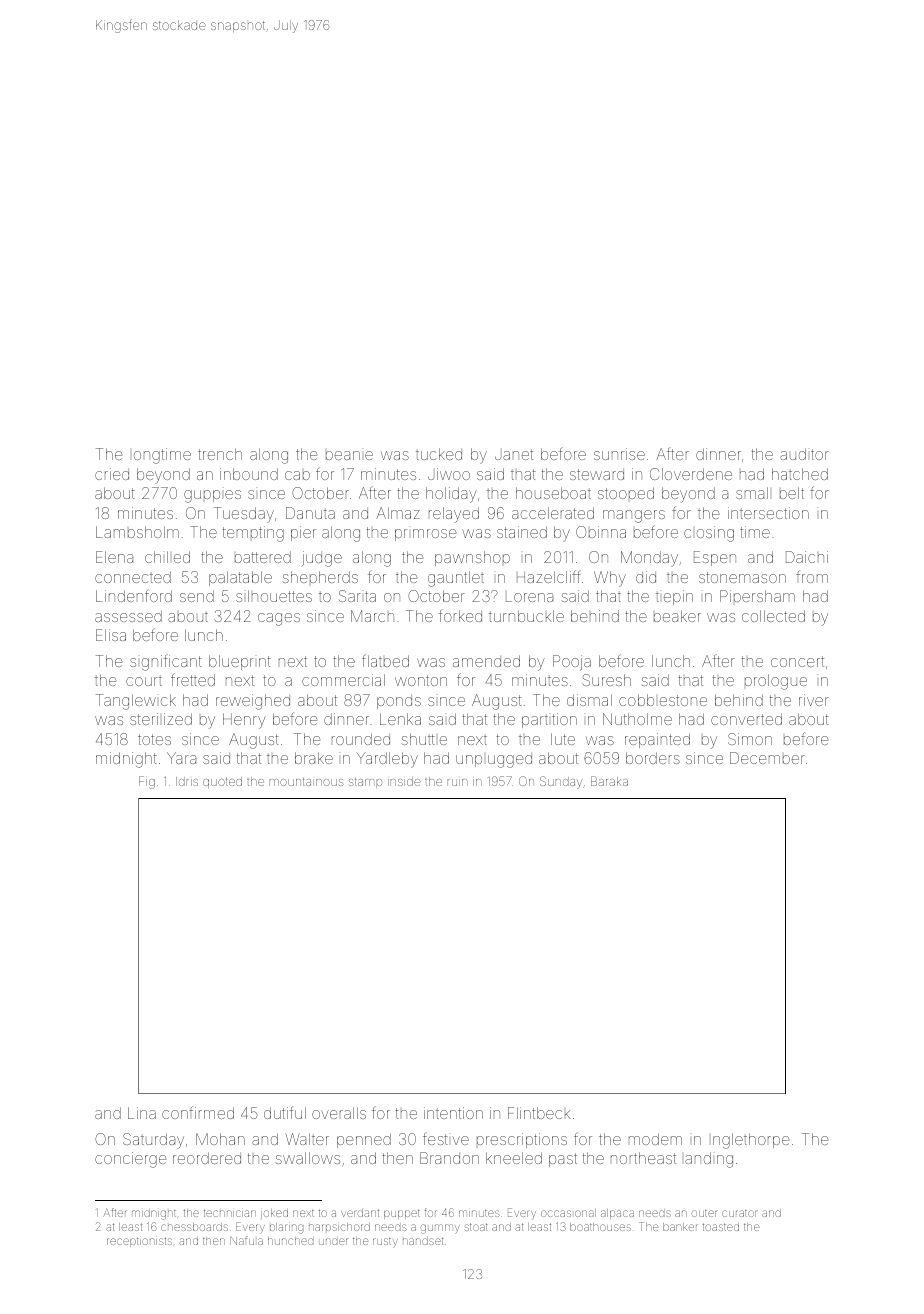 The image size is (924, 1314). What do you see at coordinates (285, 1113) in the screenshot?
I see `dutiful` at bounding box center [285, 1113].
